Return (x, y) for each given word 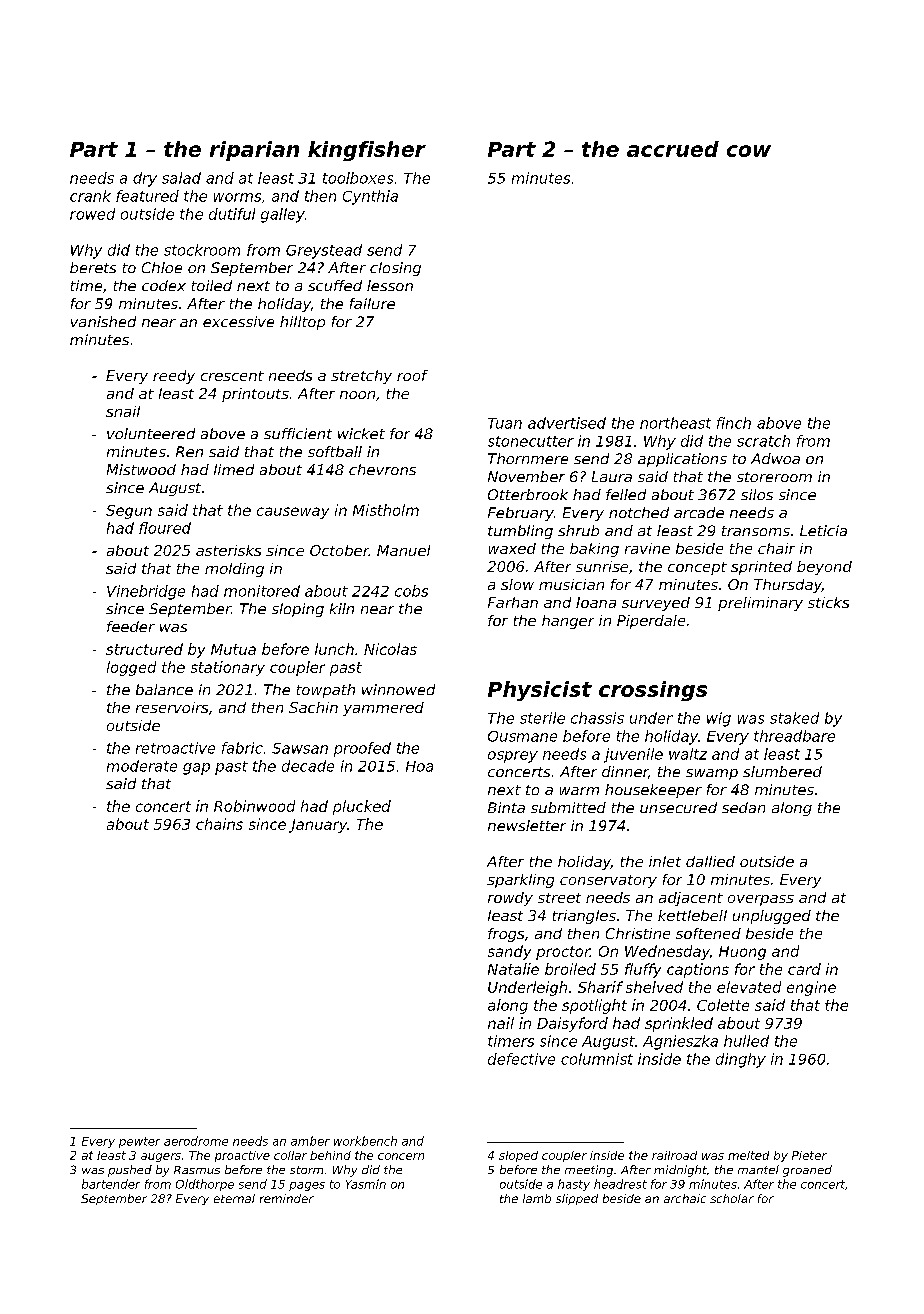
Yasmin (366, 1184)
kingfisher (367, 151)
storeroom (774, 477)
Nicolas (390, 649)
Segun (129, 512)
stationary (228, 668)
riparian (254, 151)
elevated (749, 987)
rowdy (510, 899)
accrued (673, 149)
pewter (139, 1142)
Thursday (788, 586)
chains (219, 824)
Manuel (403, 550)
